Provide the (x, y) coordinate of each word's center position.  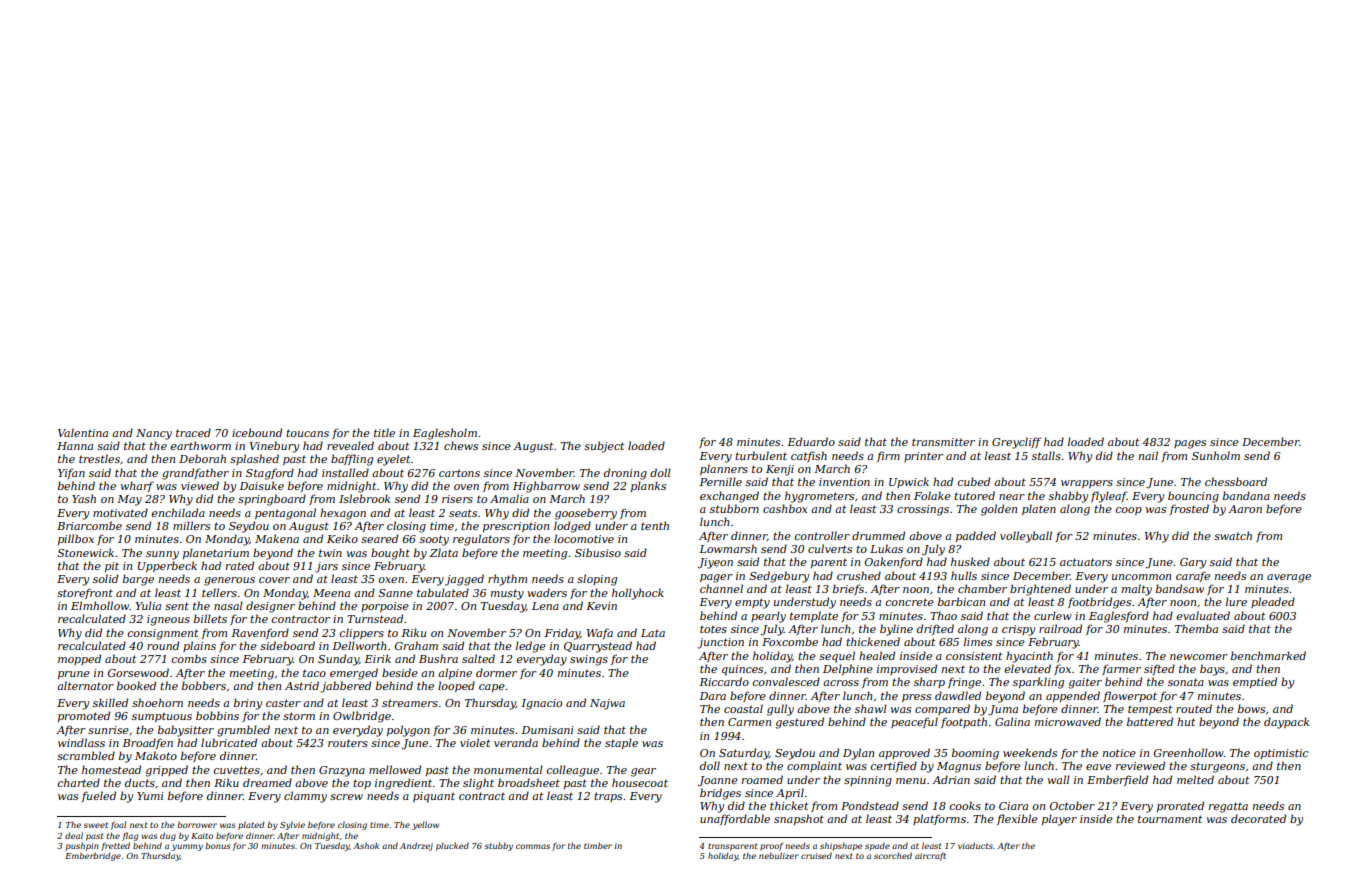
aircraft (930, 856)
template (814, 616)
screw (346, 797)
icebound (257, 432)
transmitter (943, 442)
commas (533, 846)
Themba (1196, 628)
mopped (79, 659)
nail (1148, 455)
